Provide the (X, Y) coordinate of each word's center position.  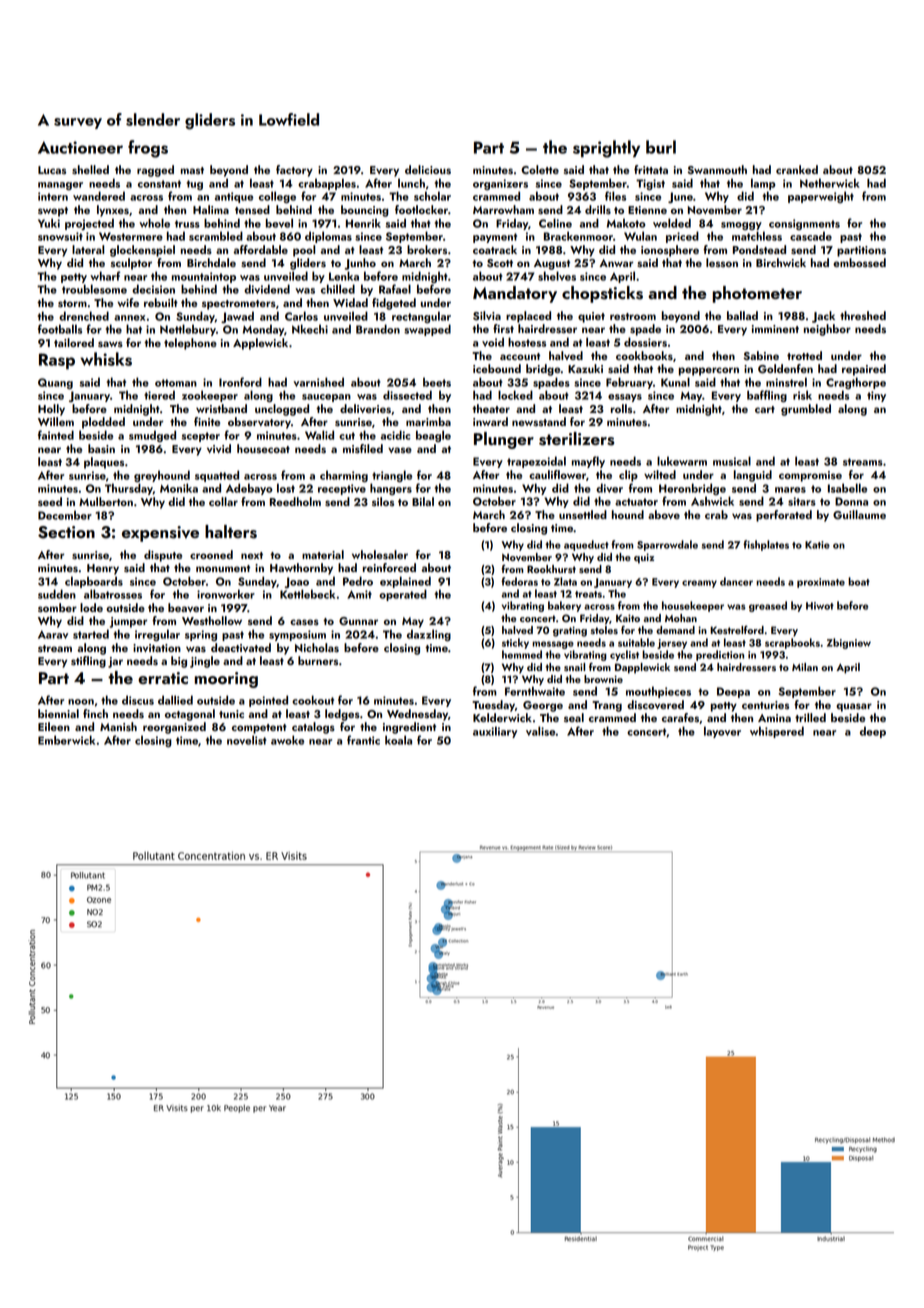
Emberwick (66, 740)
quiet (591, 317)
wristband (221, 408)
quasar (854, 707)
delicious (428, 169)
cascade (811, 236)
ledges (342, 715)
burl (661, 147)
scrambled (216, 236)
